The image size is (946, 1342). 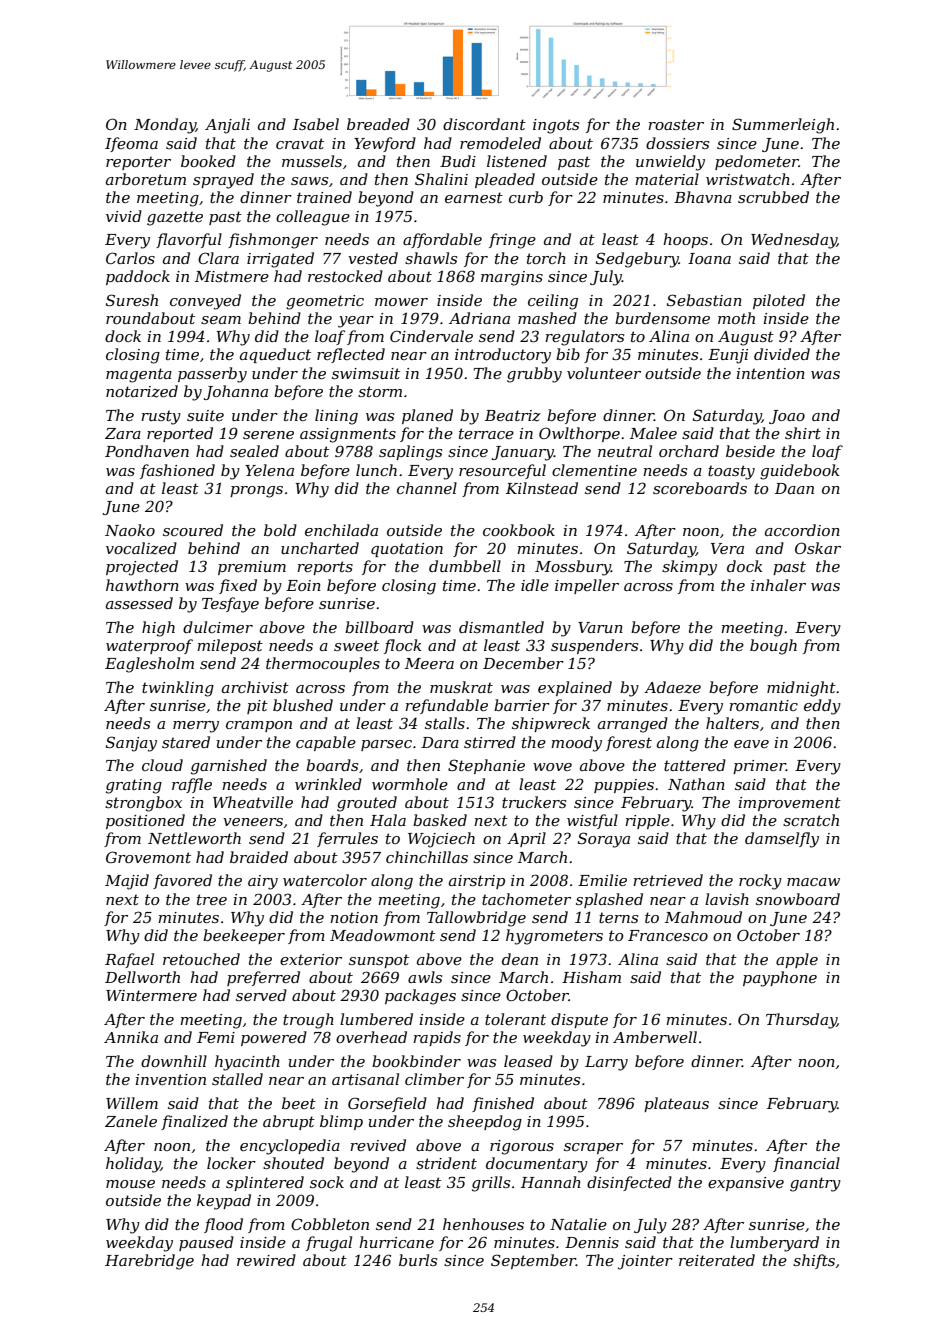 What do you see at coordinates (192, 785) in the screenshot?
I see `raffle` at bounding box center [192, 785].
